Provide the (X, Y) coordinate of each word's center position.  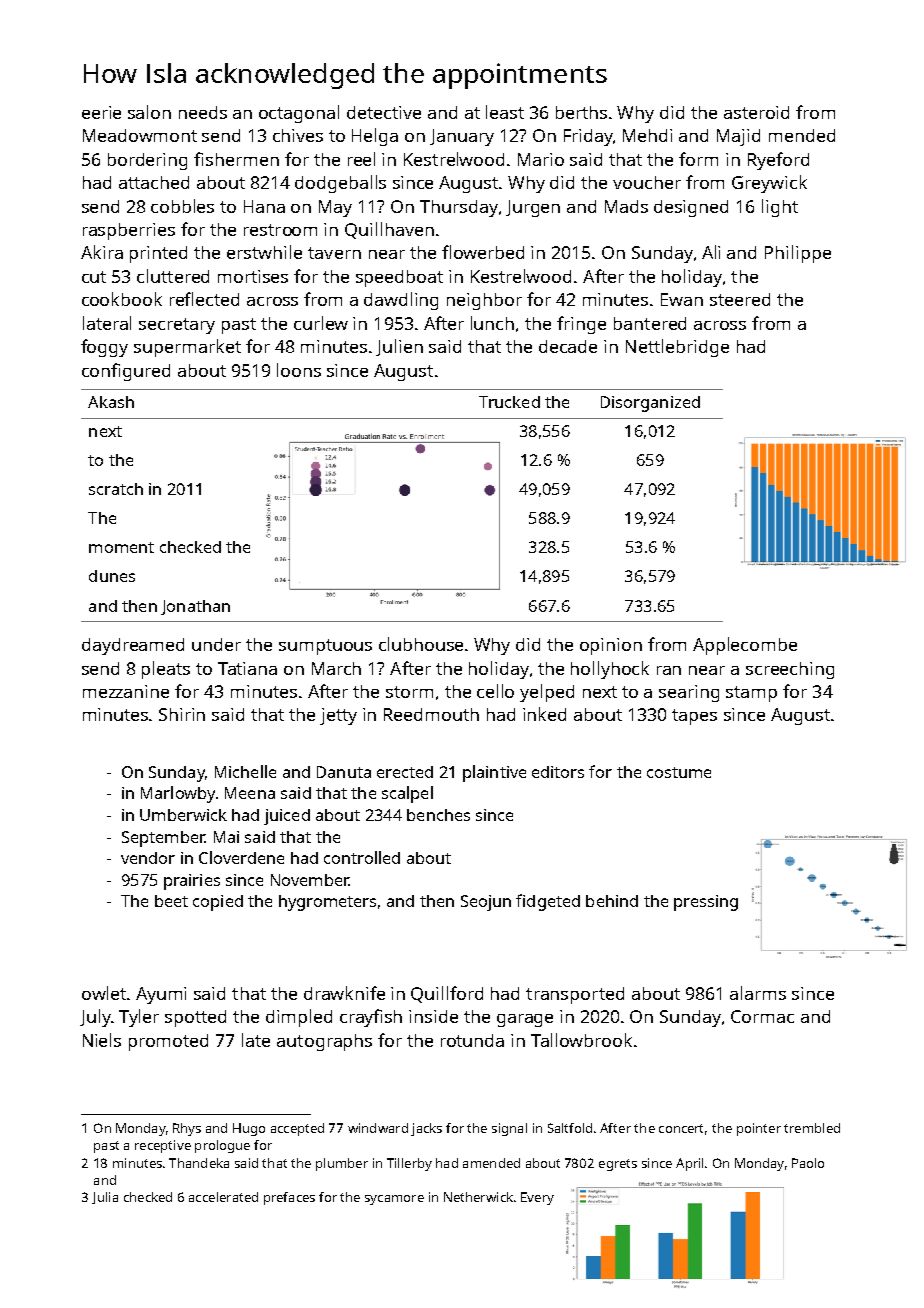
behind (612, 901)
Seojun (486, 903)
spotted (195, 1018)
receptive (163, 1146)
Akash (111, 402)
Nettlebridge (677, 348)
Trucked (509, 402)
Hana (264, 206)
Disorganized (650, 404)
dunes (112, 576)
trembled (812, 1128)
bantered (650, 323)
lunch (492, 323)
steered (740, 299)
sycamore (394, 1200)
